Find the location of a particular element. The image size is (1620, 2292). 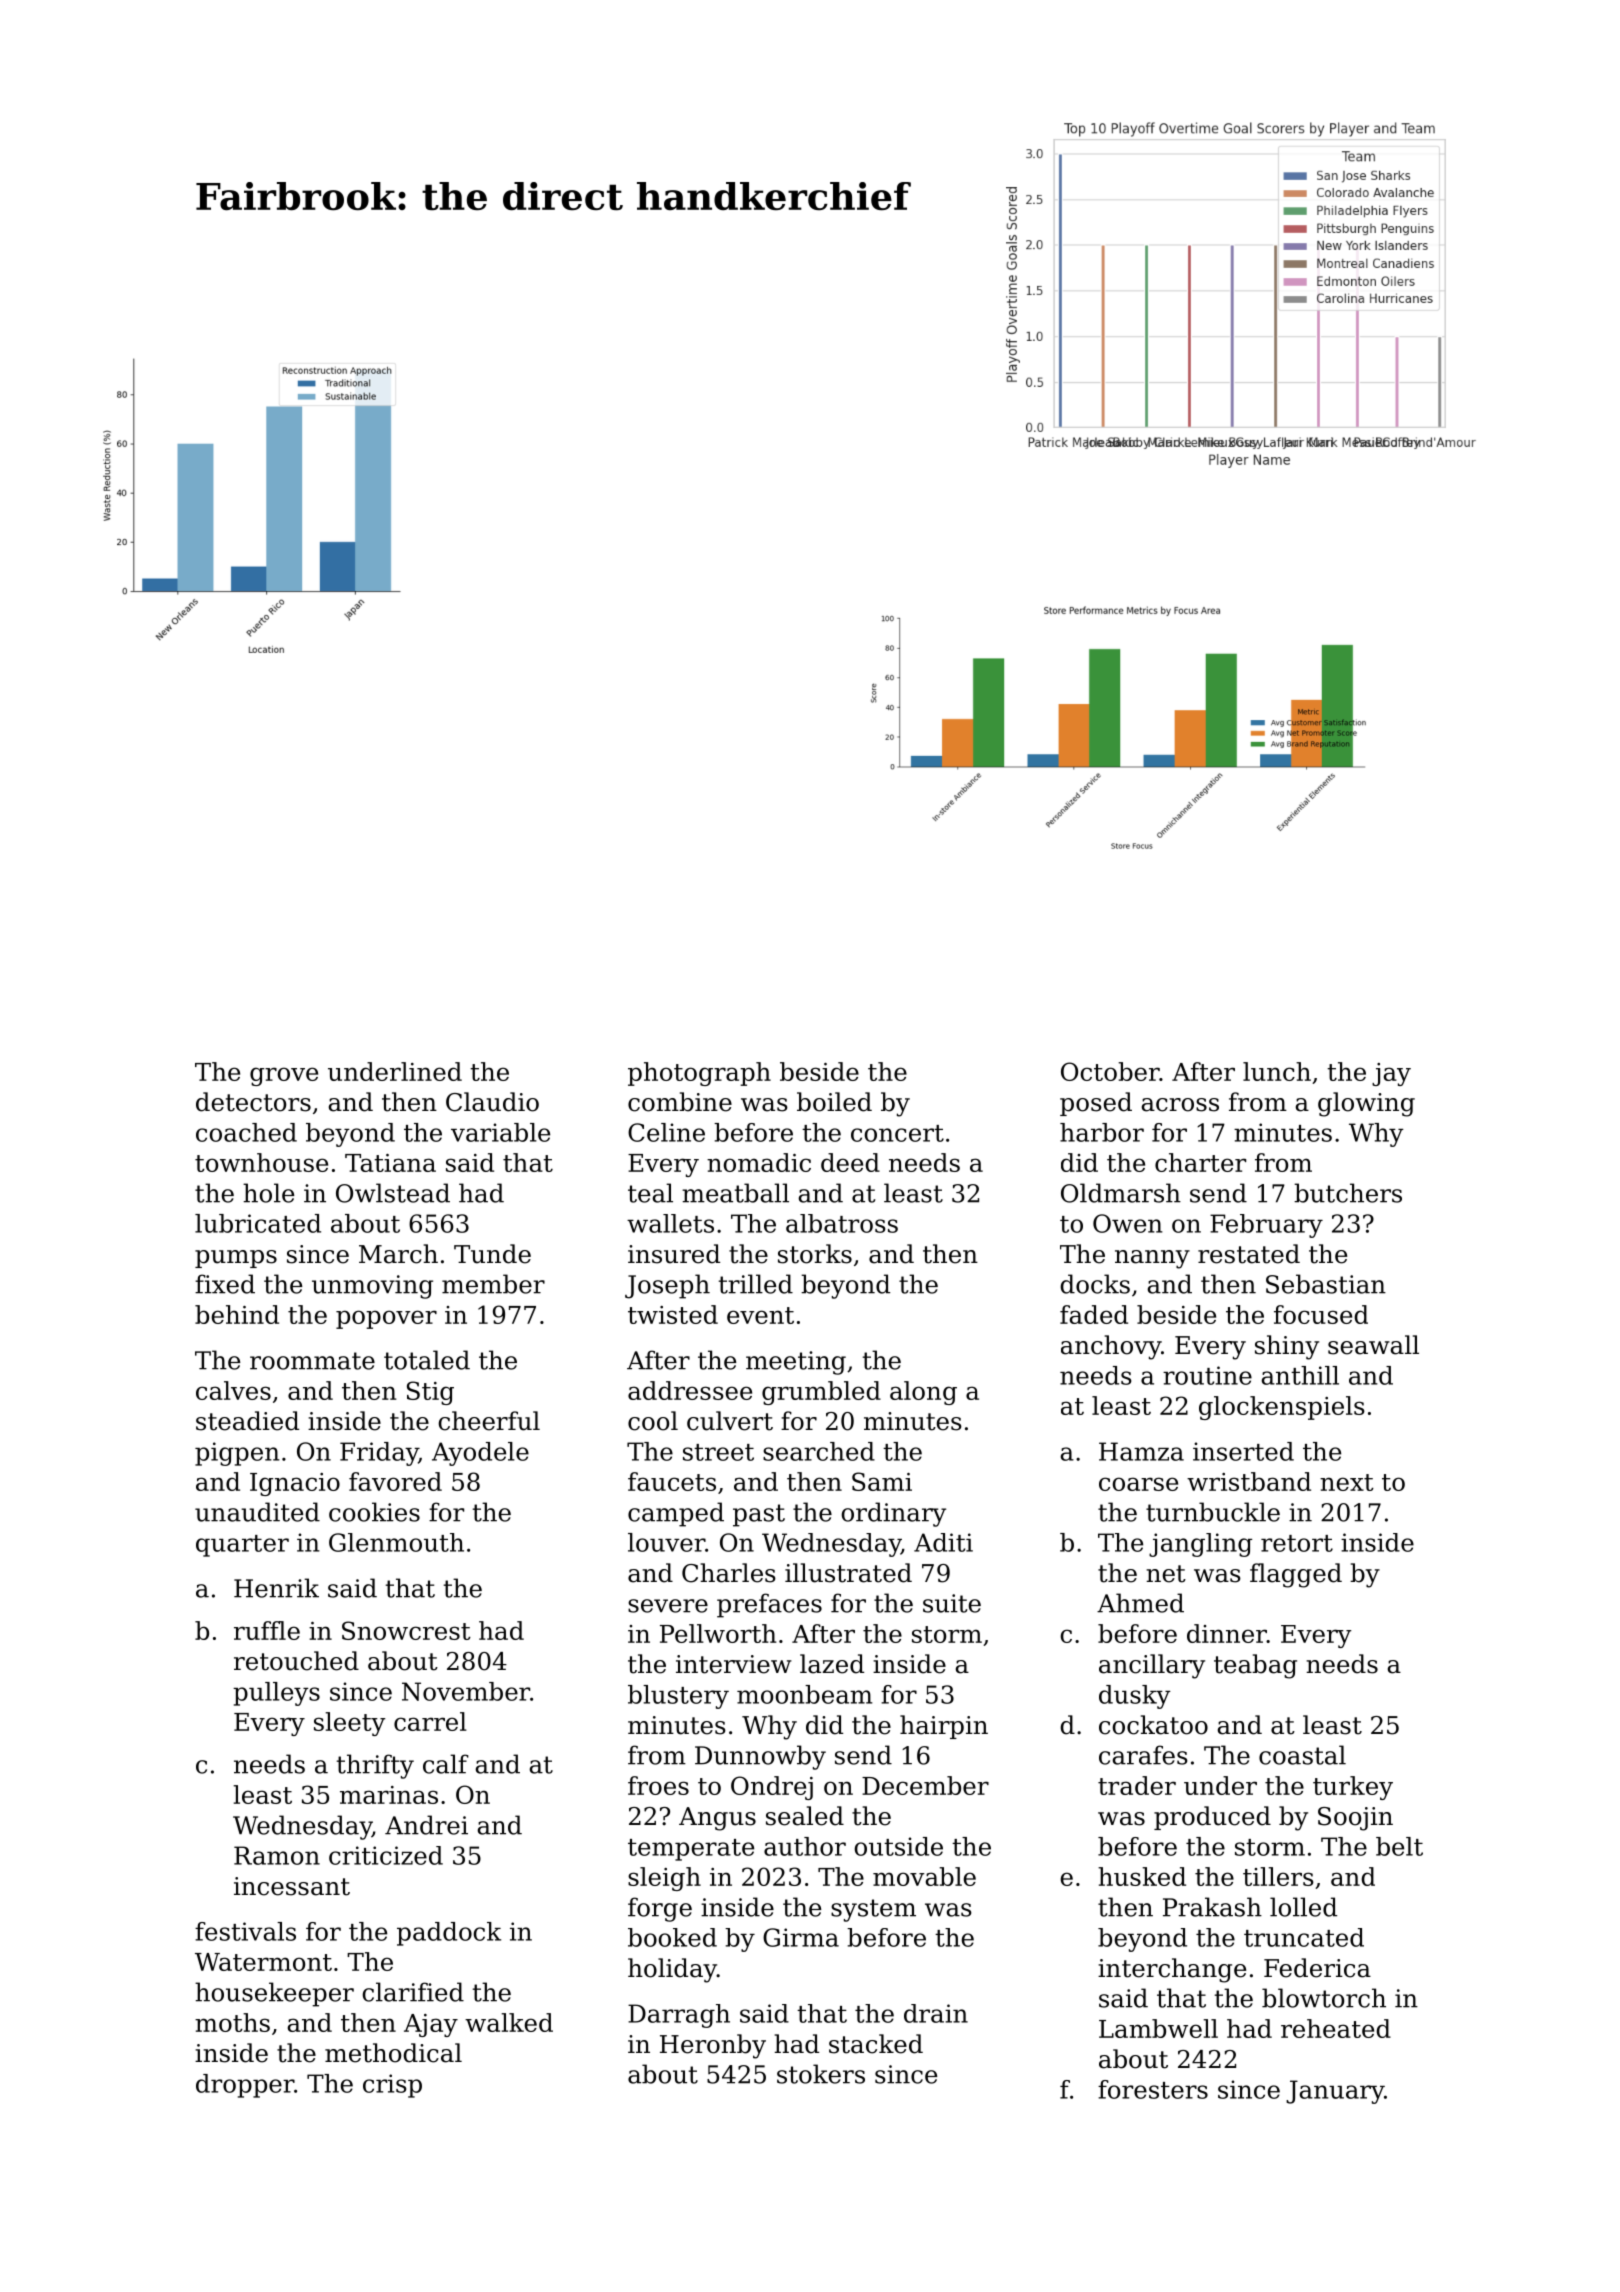

unmoving is located at coordinates (372, 1287).
